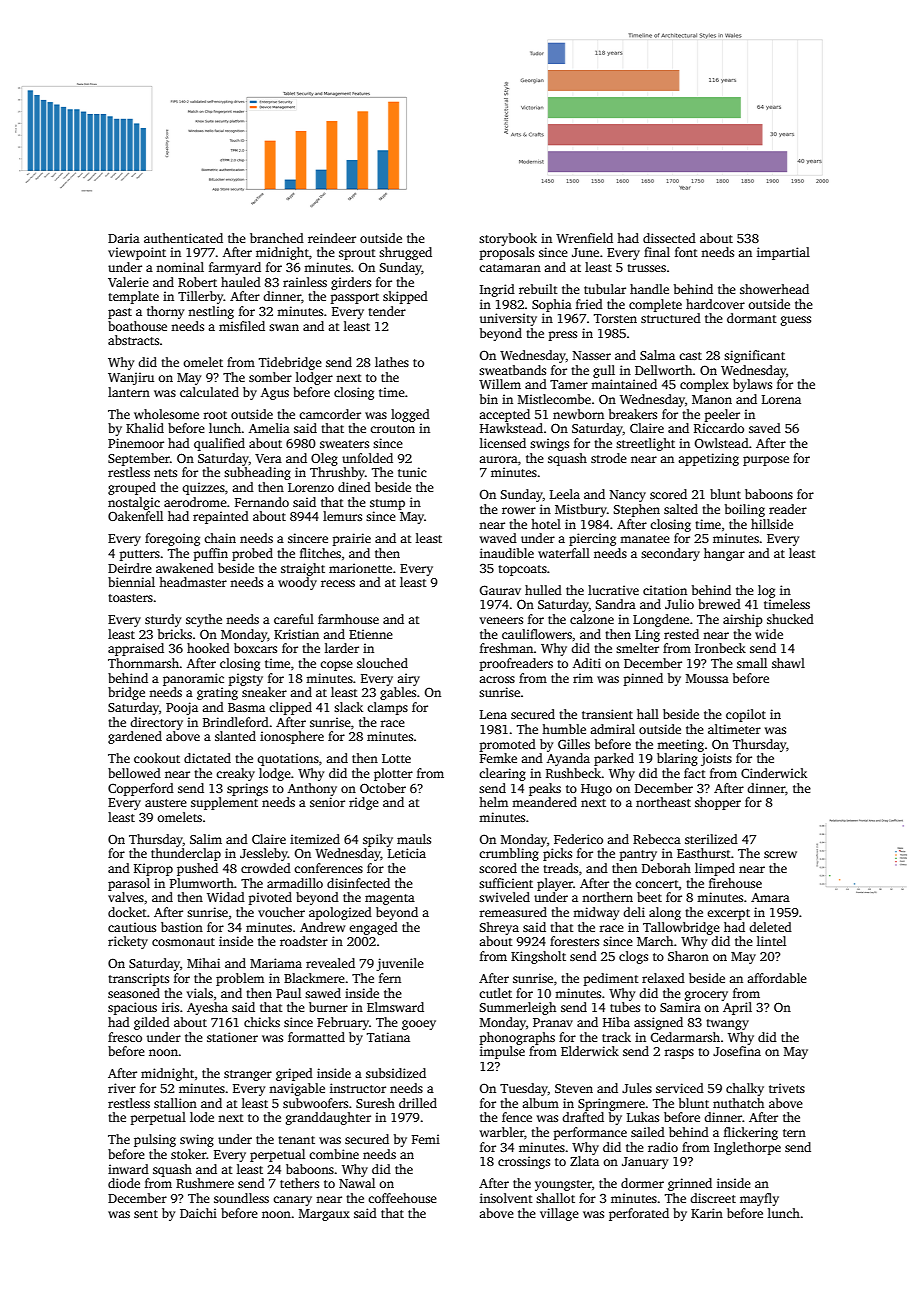  Describe the element at coordinates (400, 964) in the screenshot. I see `juvenile` at that location.
